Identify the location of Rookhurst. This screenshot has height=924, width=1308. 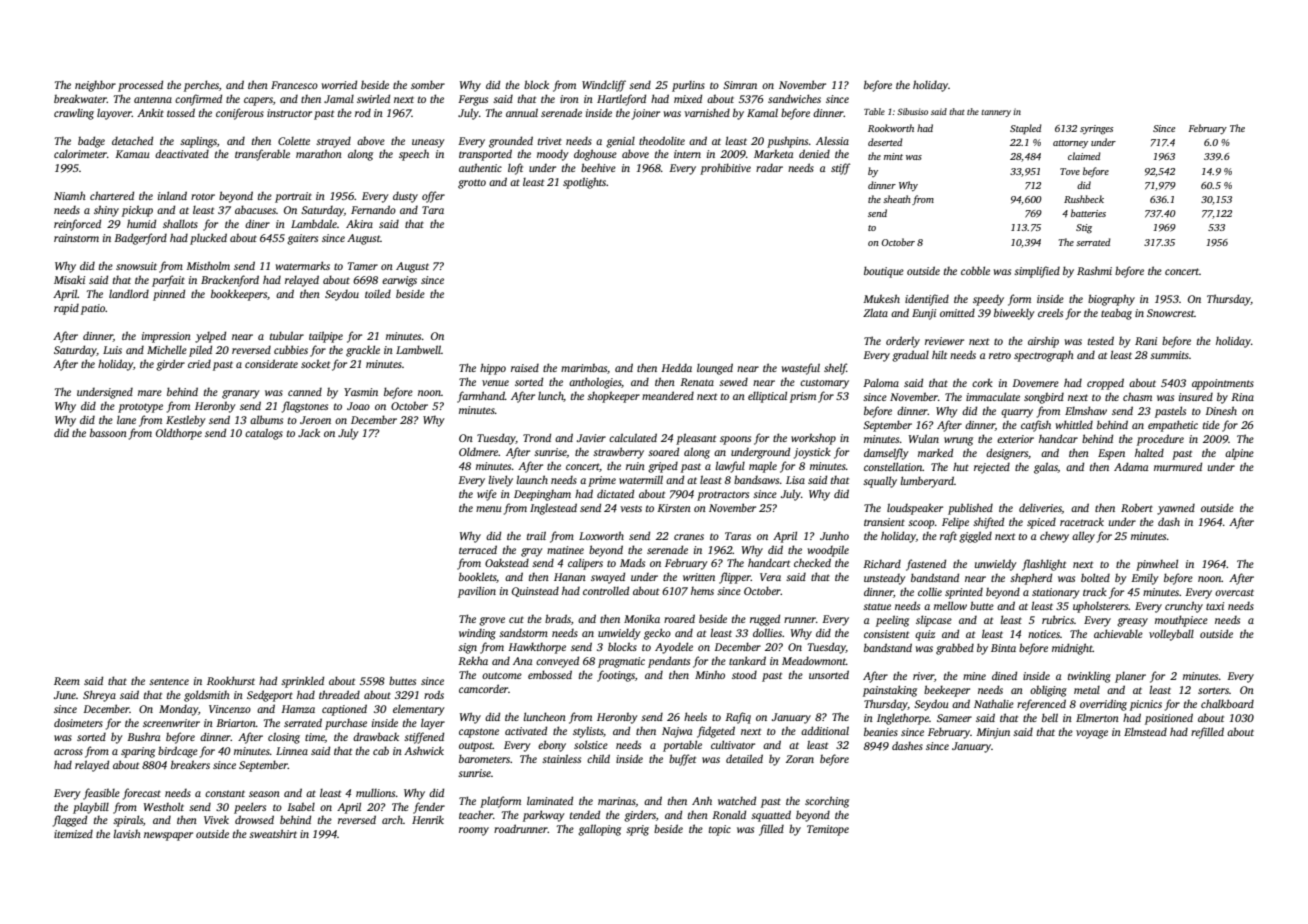
(231, 680).
